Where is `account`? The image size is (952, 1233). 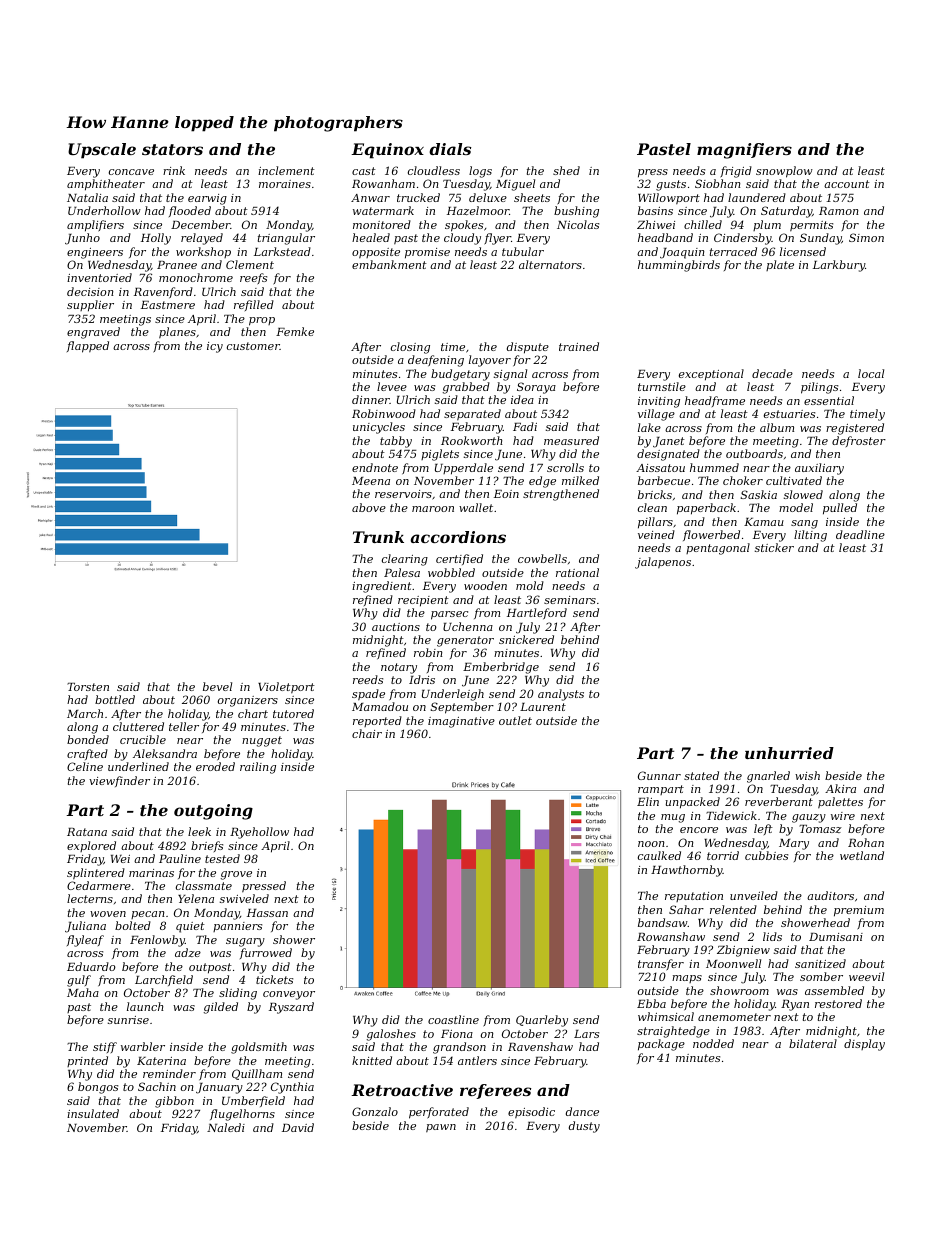
account is located at coordinates (847, 184).
